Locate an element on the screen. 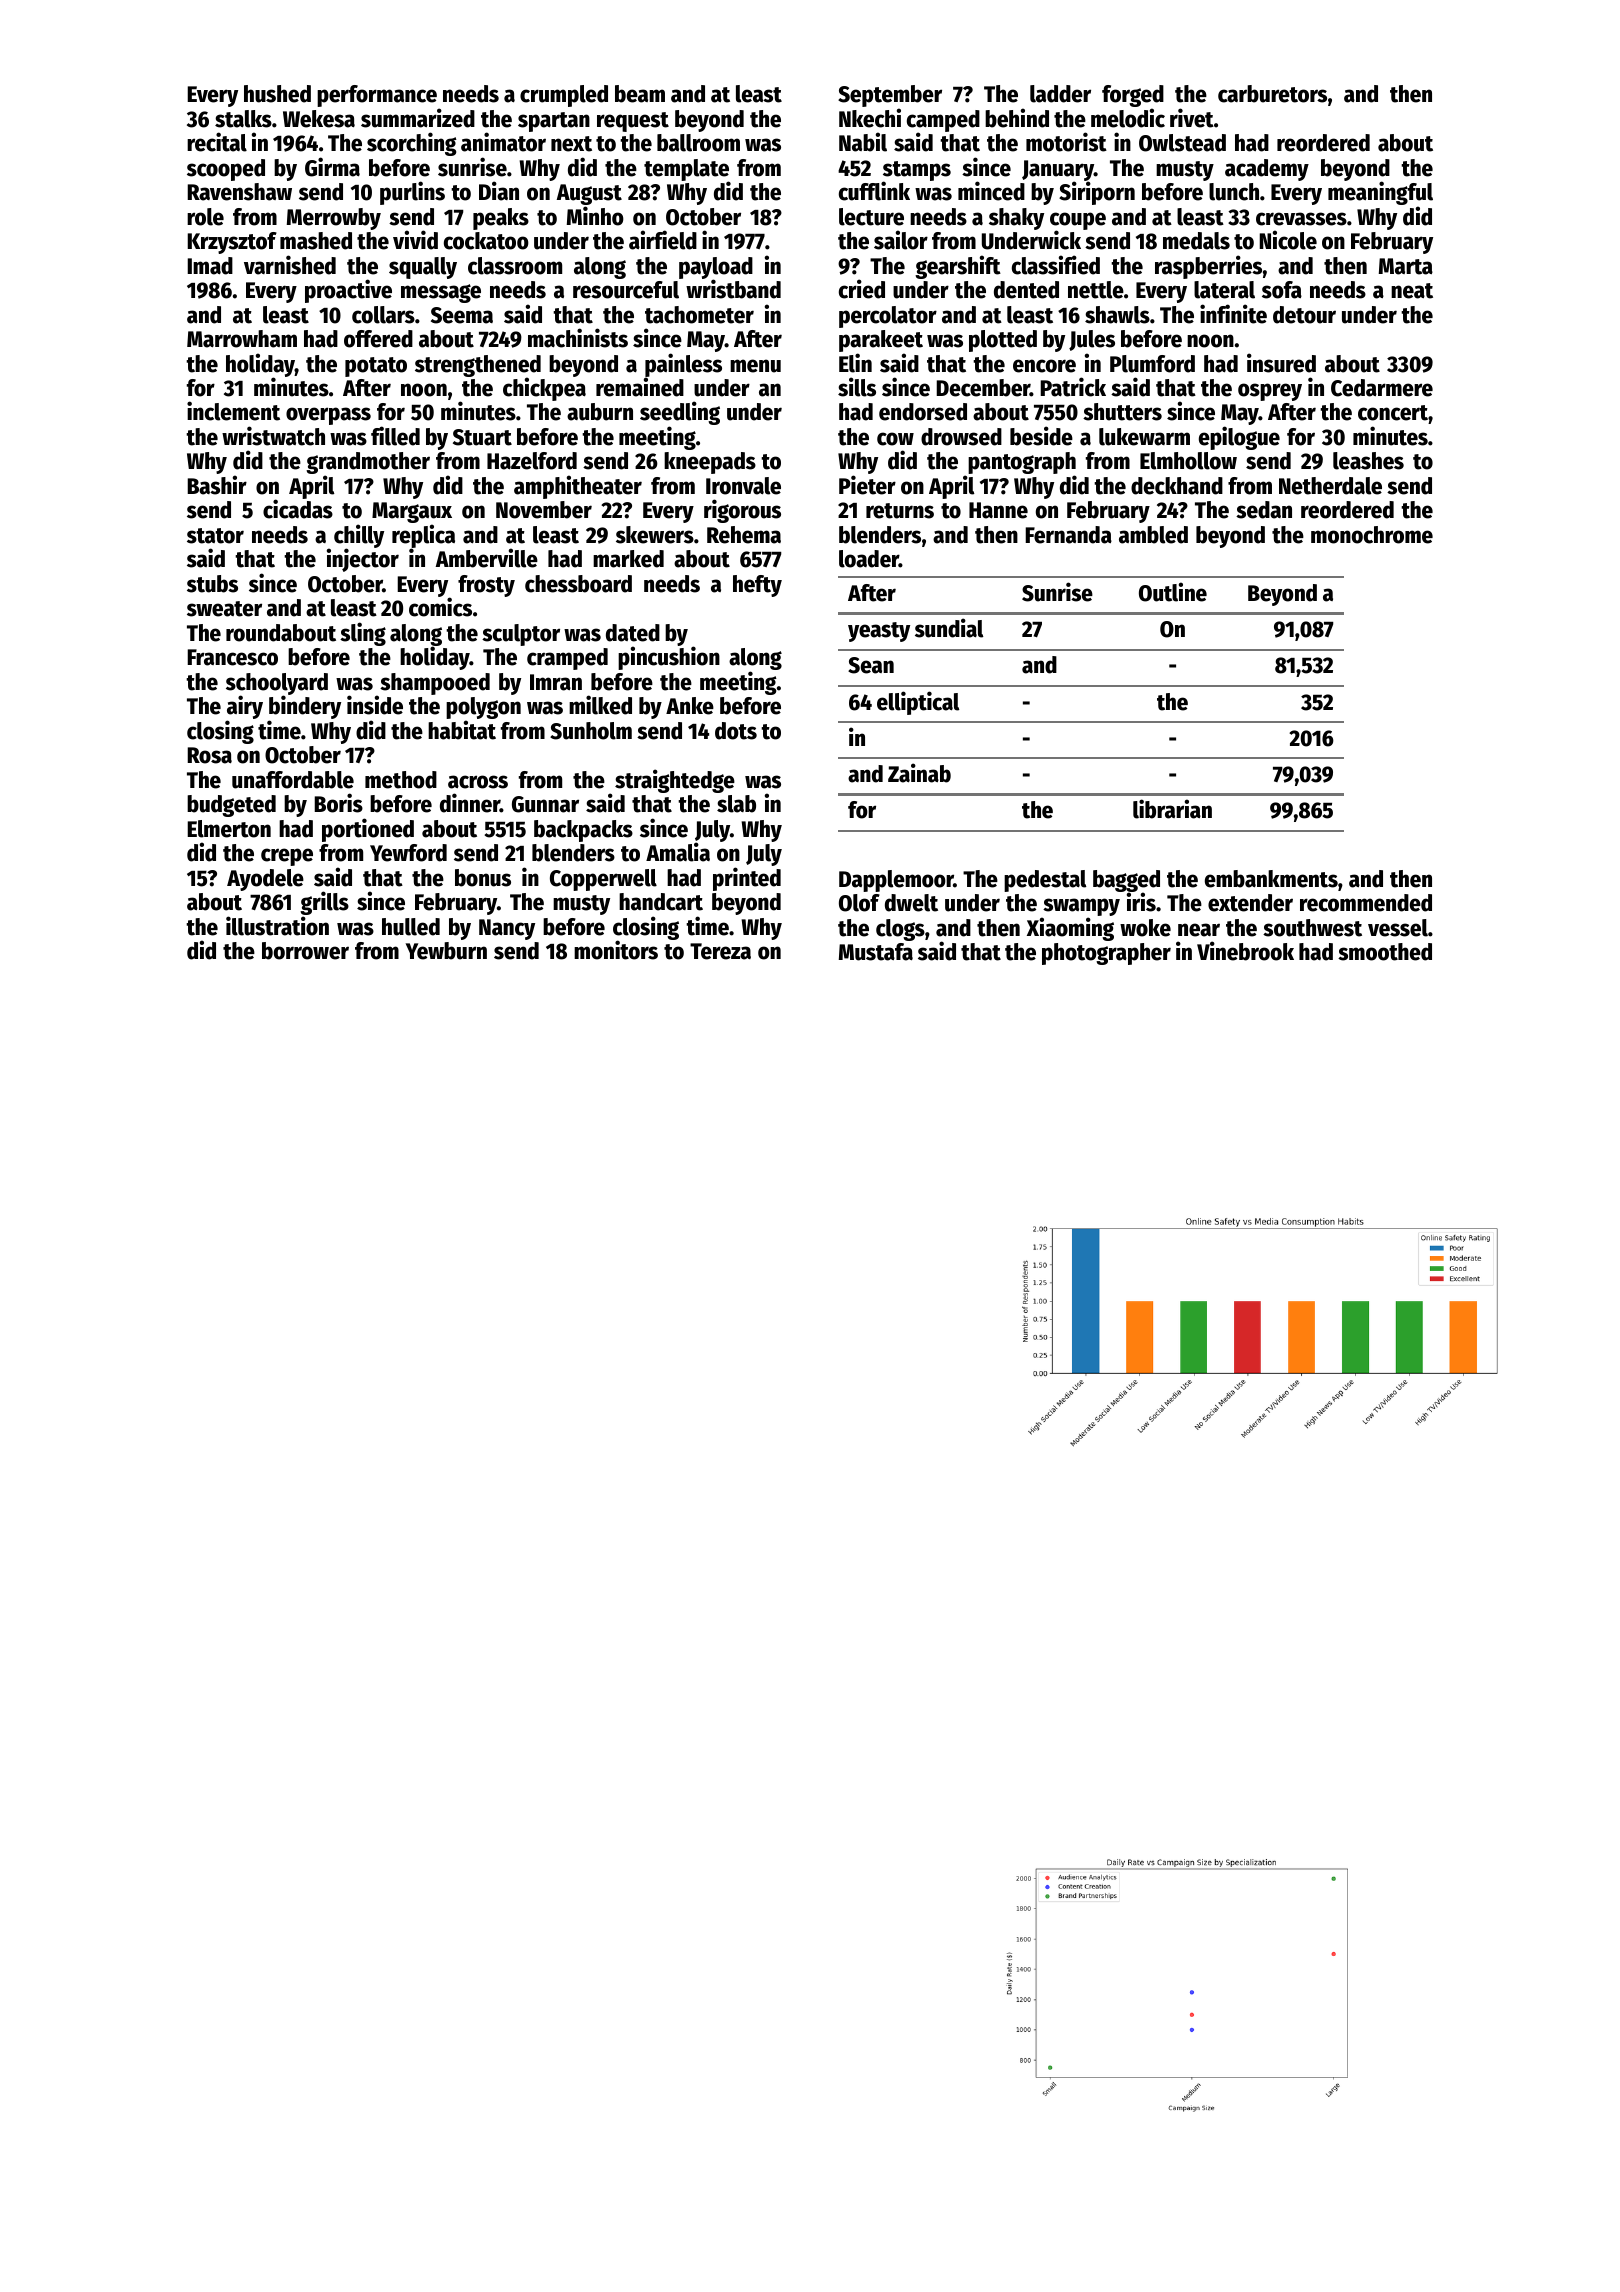 Image resolution: width=1620 pixels, height=2292 pixels. Outline is located at coordinates (1173, 592).
